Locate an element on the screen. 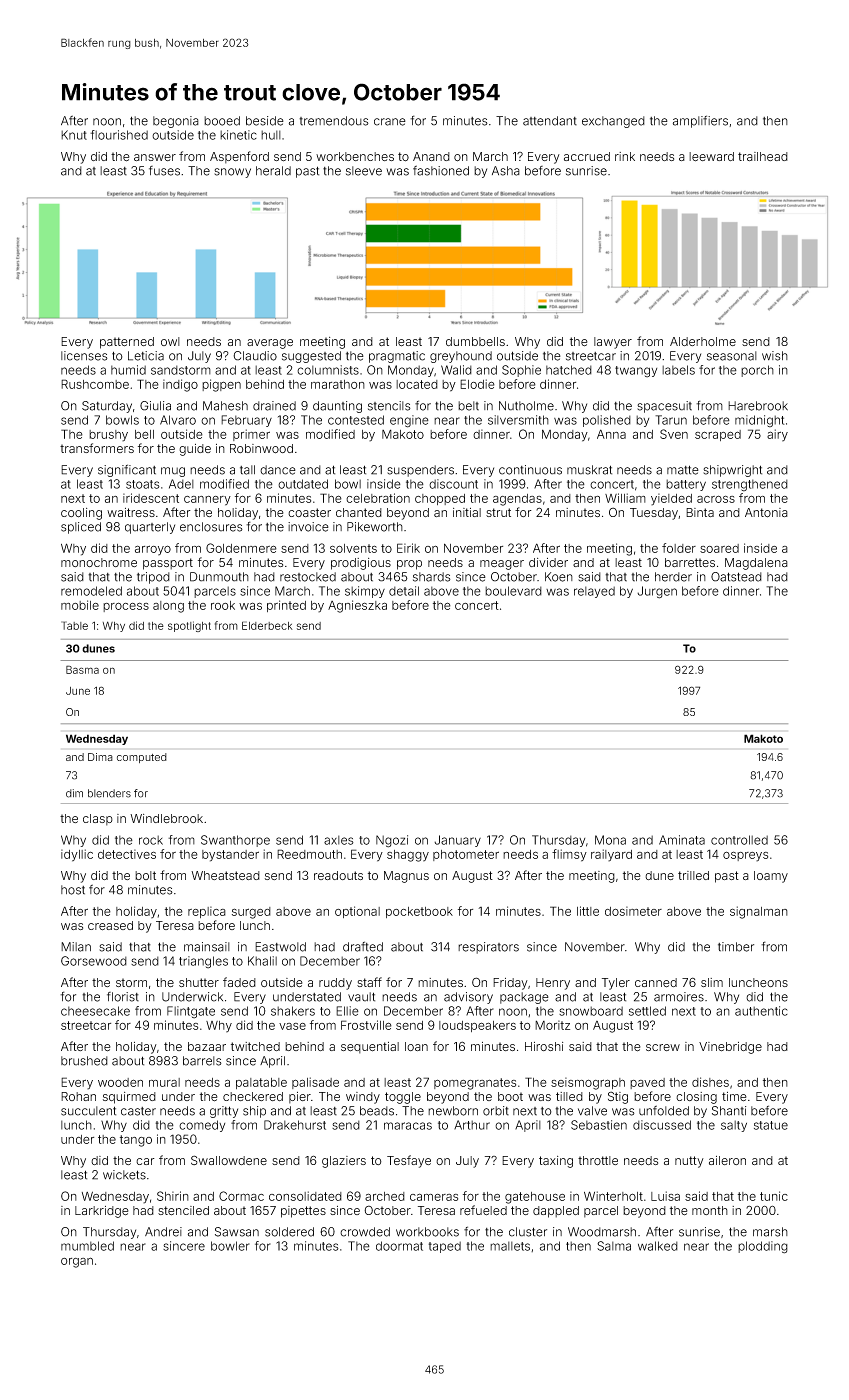 The height and width of the screenshot is (1400, 849). spliced is located at coordinates (81, 528).
